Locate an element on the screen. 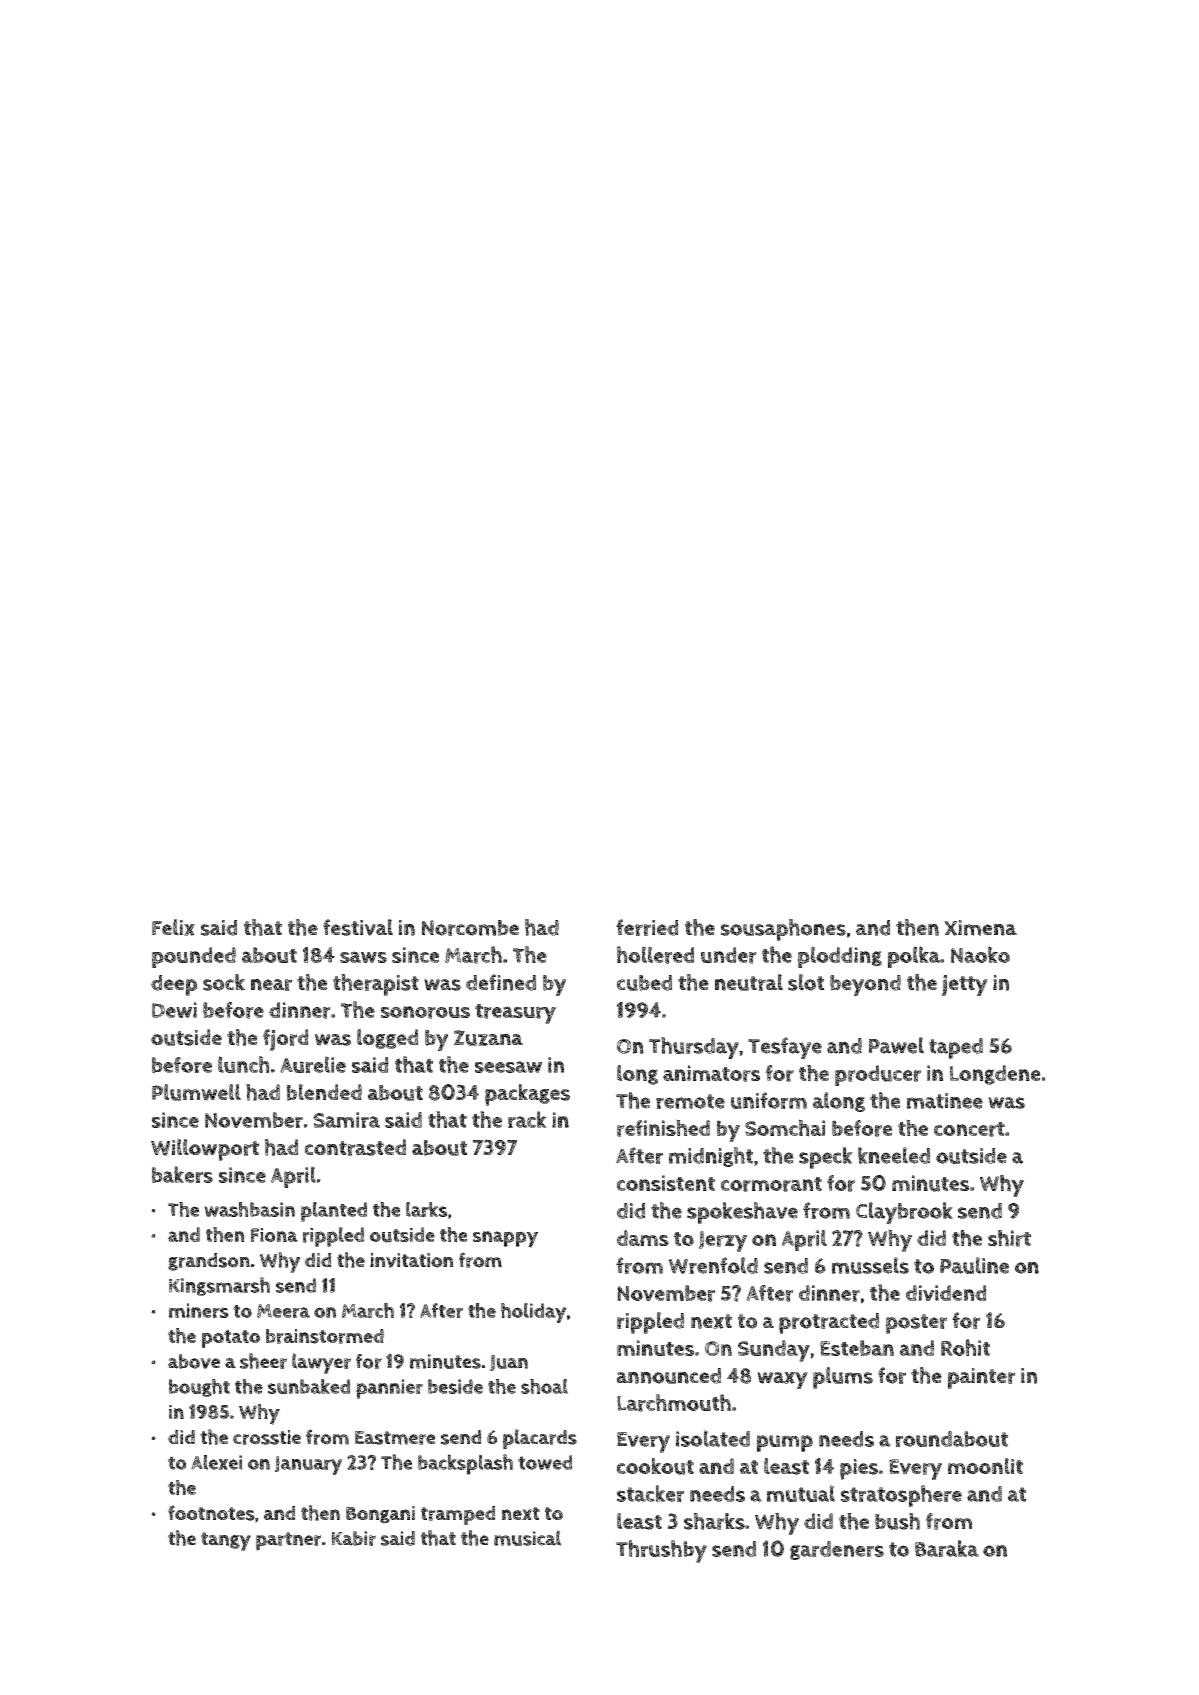 Image resolution: width=1199 pixels, height=1695 pixels. saws is located at coordinates (363, 957).
